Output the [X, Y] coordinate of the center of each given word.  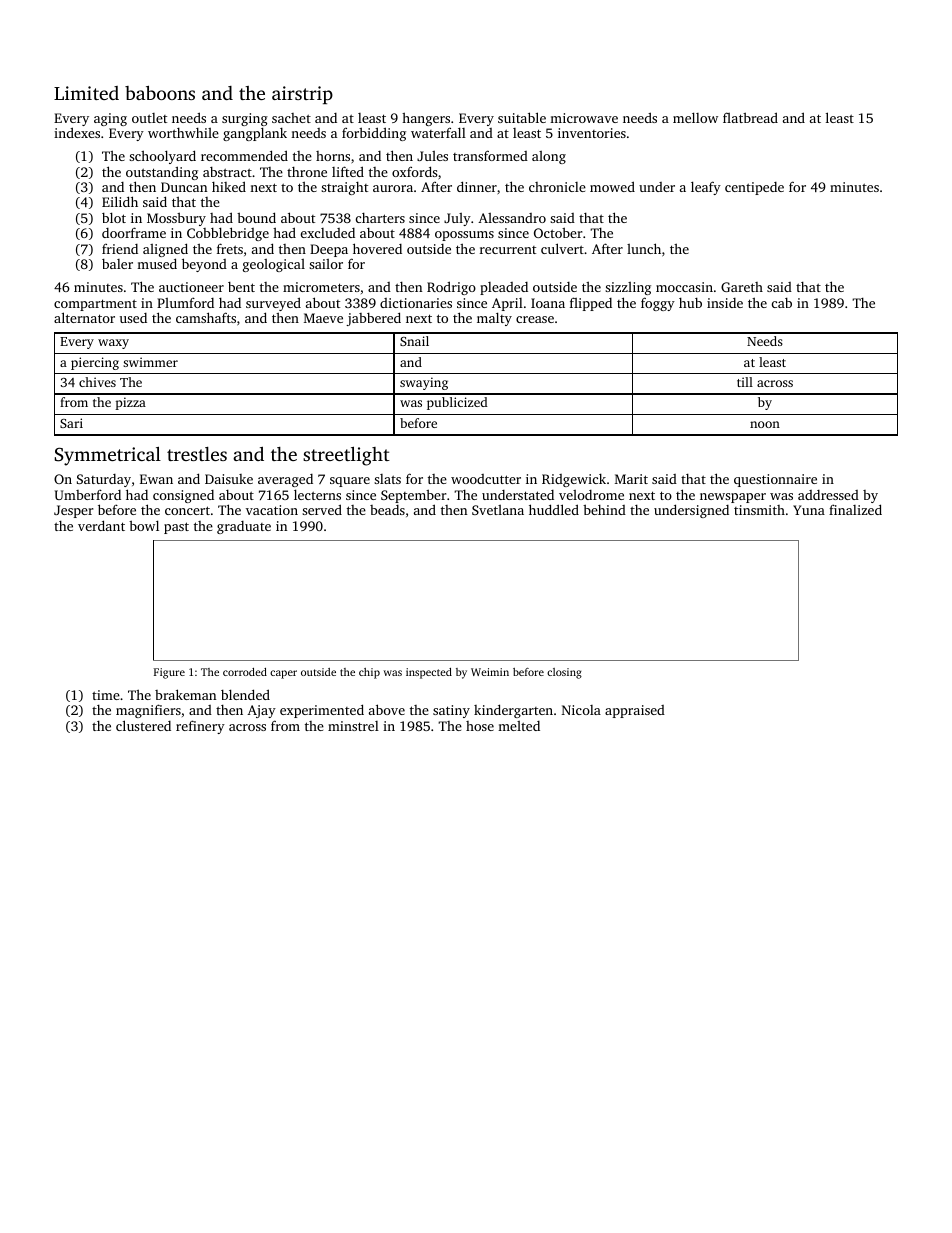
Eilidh [120, 201]
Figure [169, 673]
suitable [522, 117]
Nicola [581, 710]
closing [564, 673]
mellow [695, 117]
